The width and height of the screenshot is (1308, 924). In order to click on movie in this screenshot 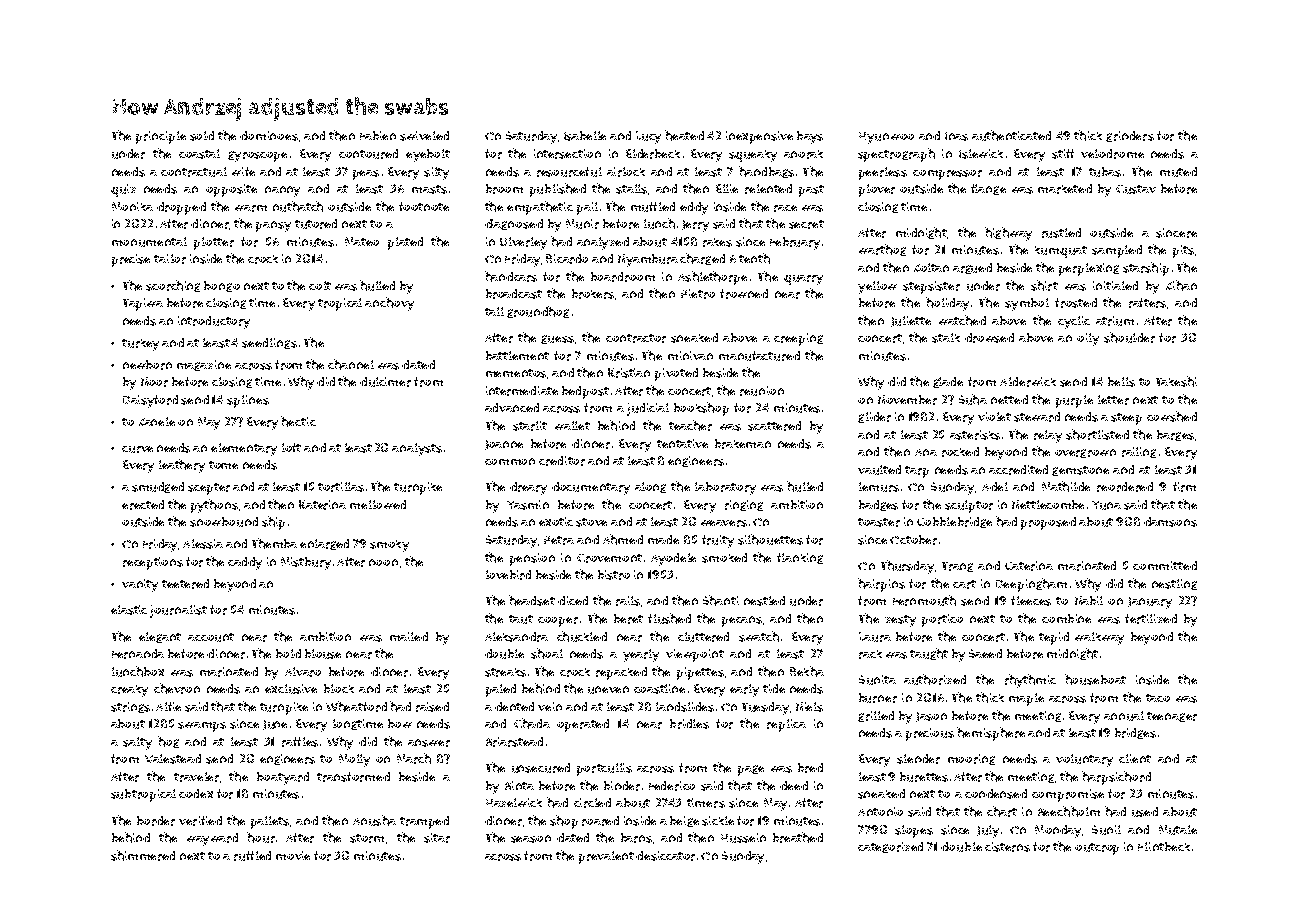, I will do `click(293, 855)`.
